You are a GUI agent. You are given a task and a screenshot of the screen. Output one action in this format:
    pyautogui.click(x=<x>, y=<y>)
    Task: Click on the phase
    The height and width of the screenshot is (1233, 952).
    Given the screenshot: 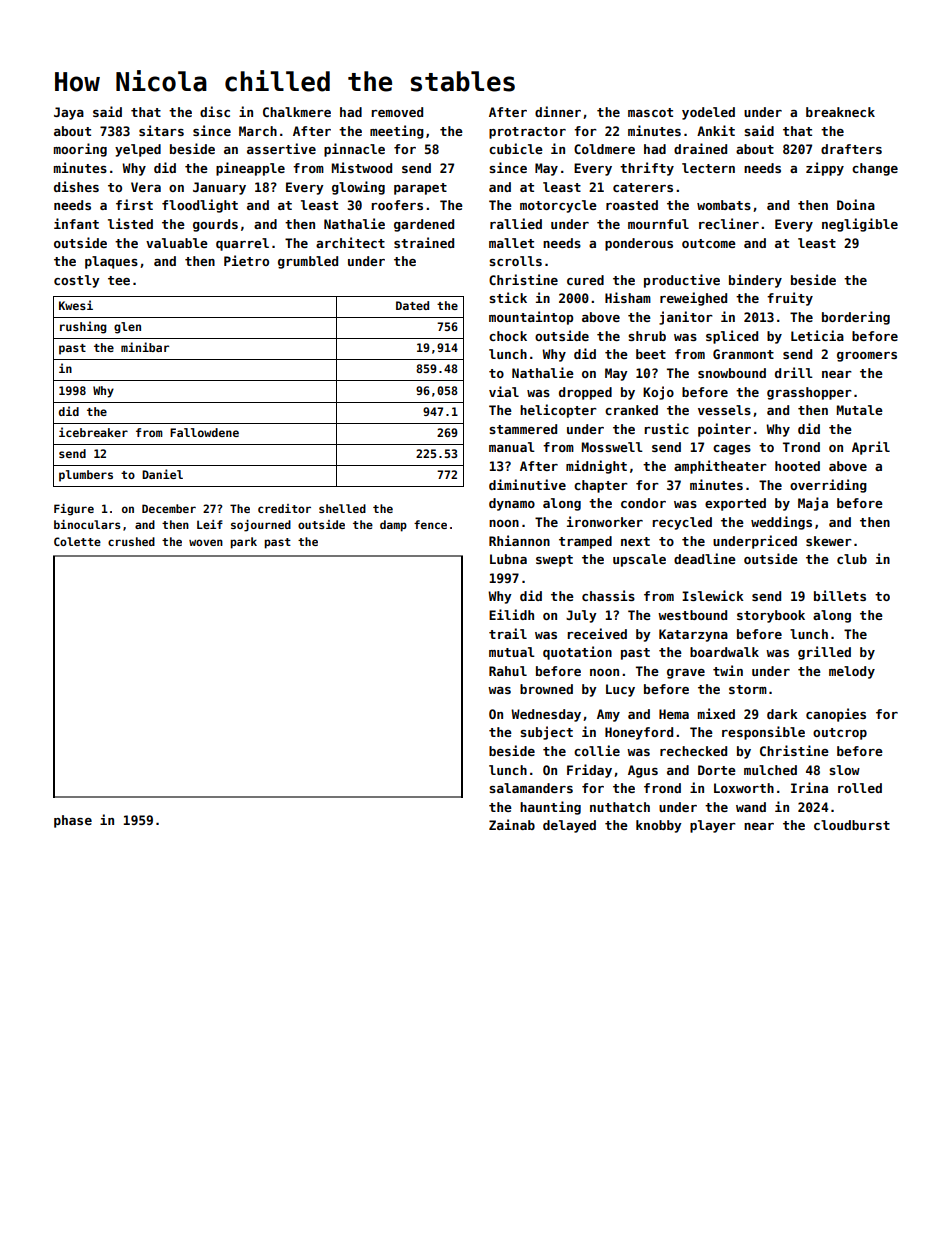 What is the action you would take?
    pyautogui.click(x=73, y=821)
